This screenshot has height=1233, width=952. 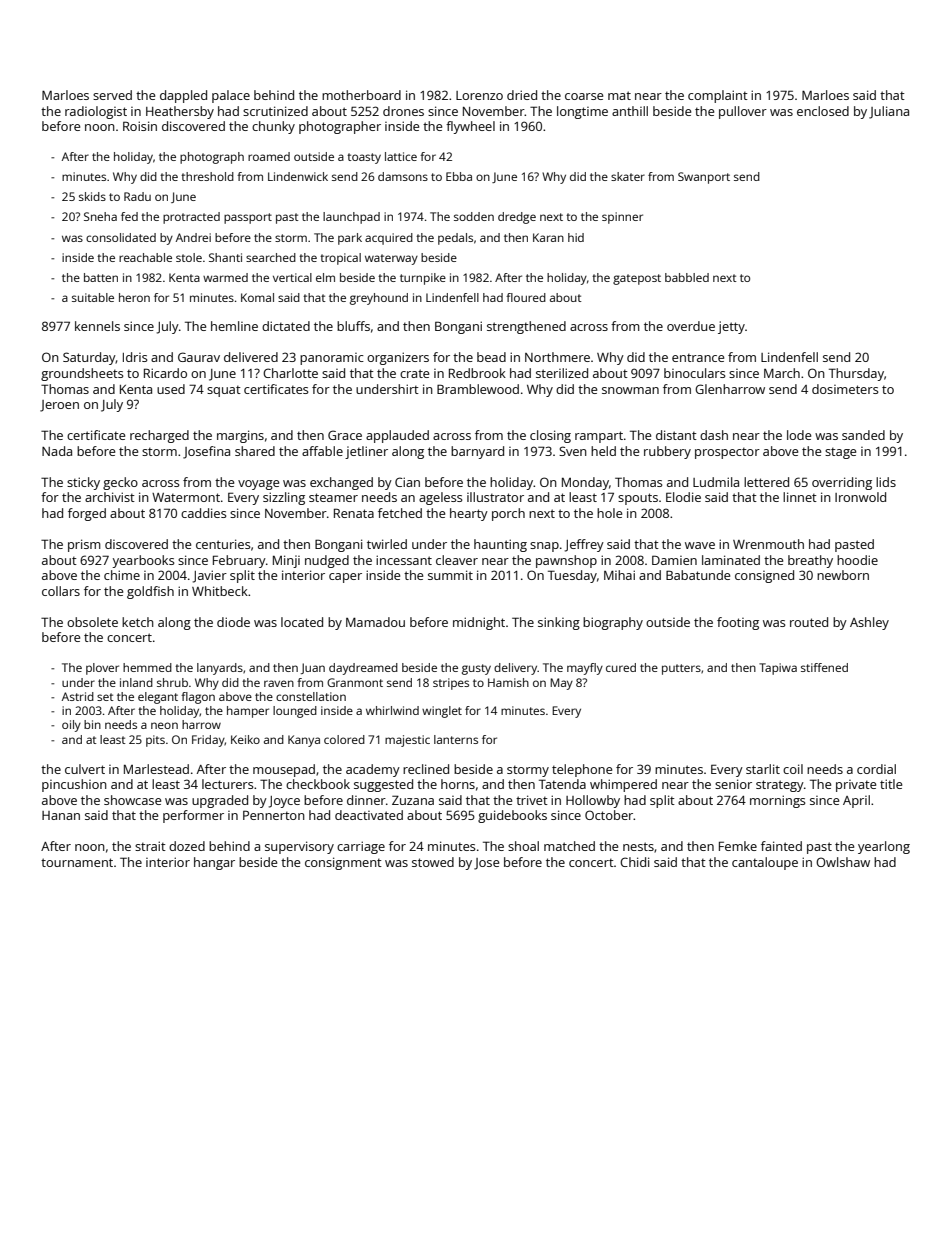 I want to click on dappled, so click(x=183, y=96).
